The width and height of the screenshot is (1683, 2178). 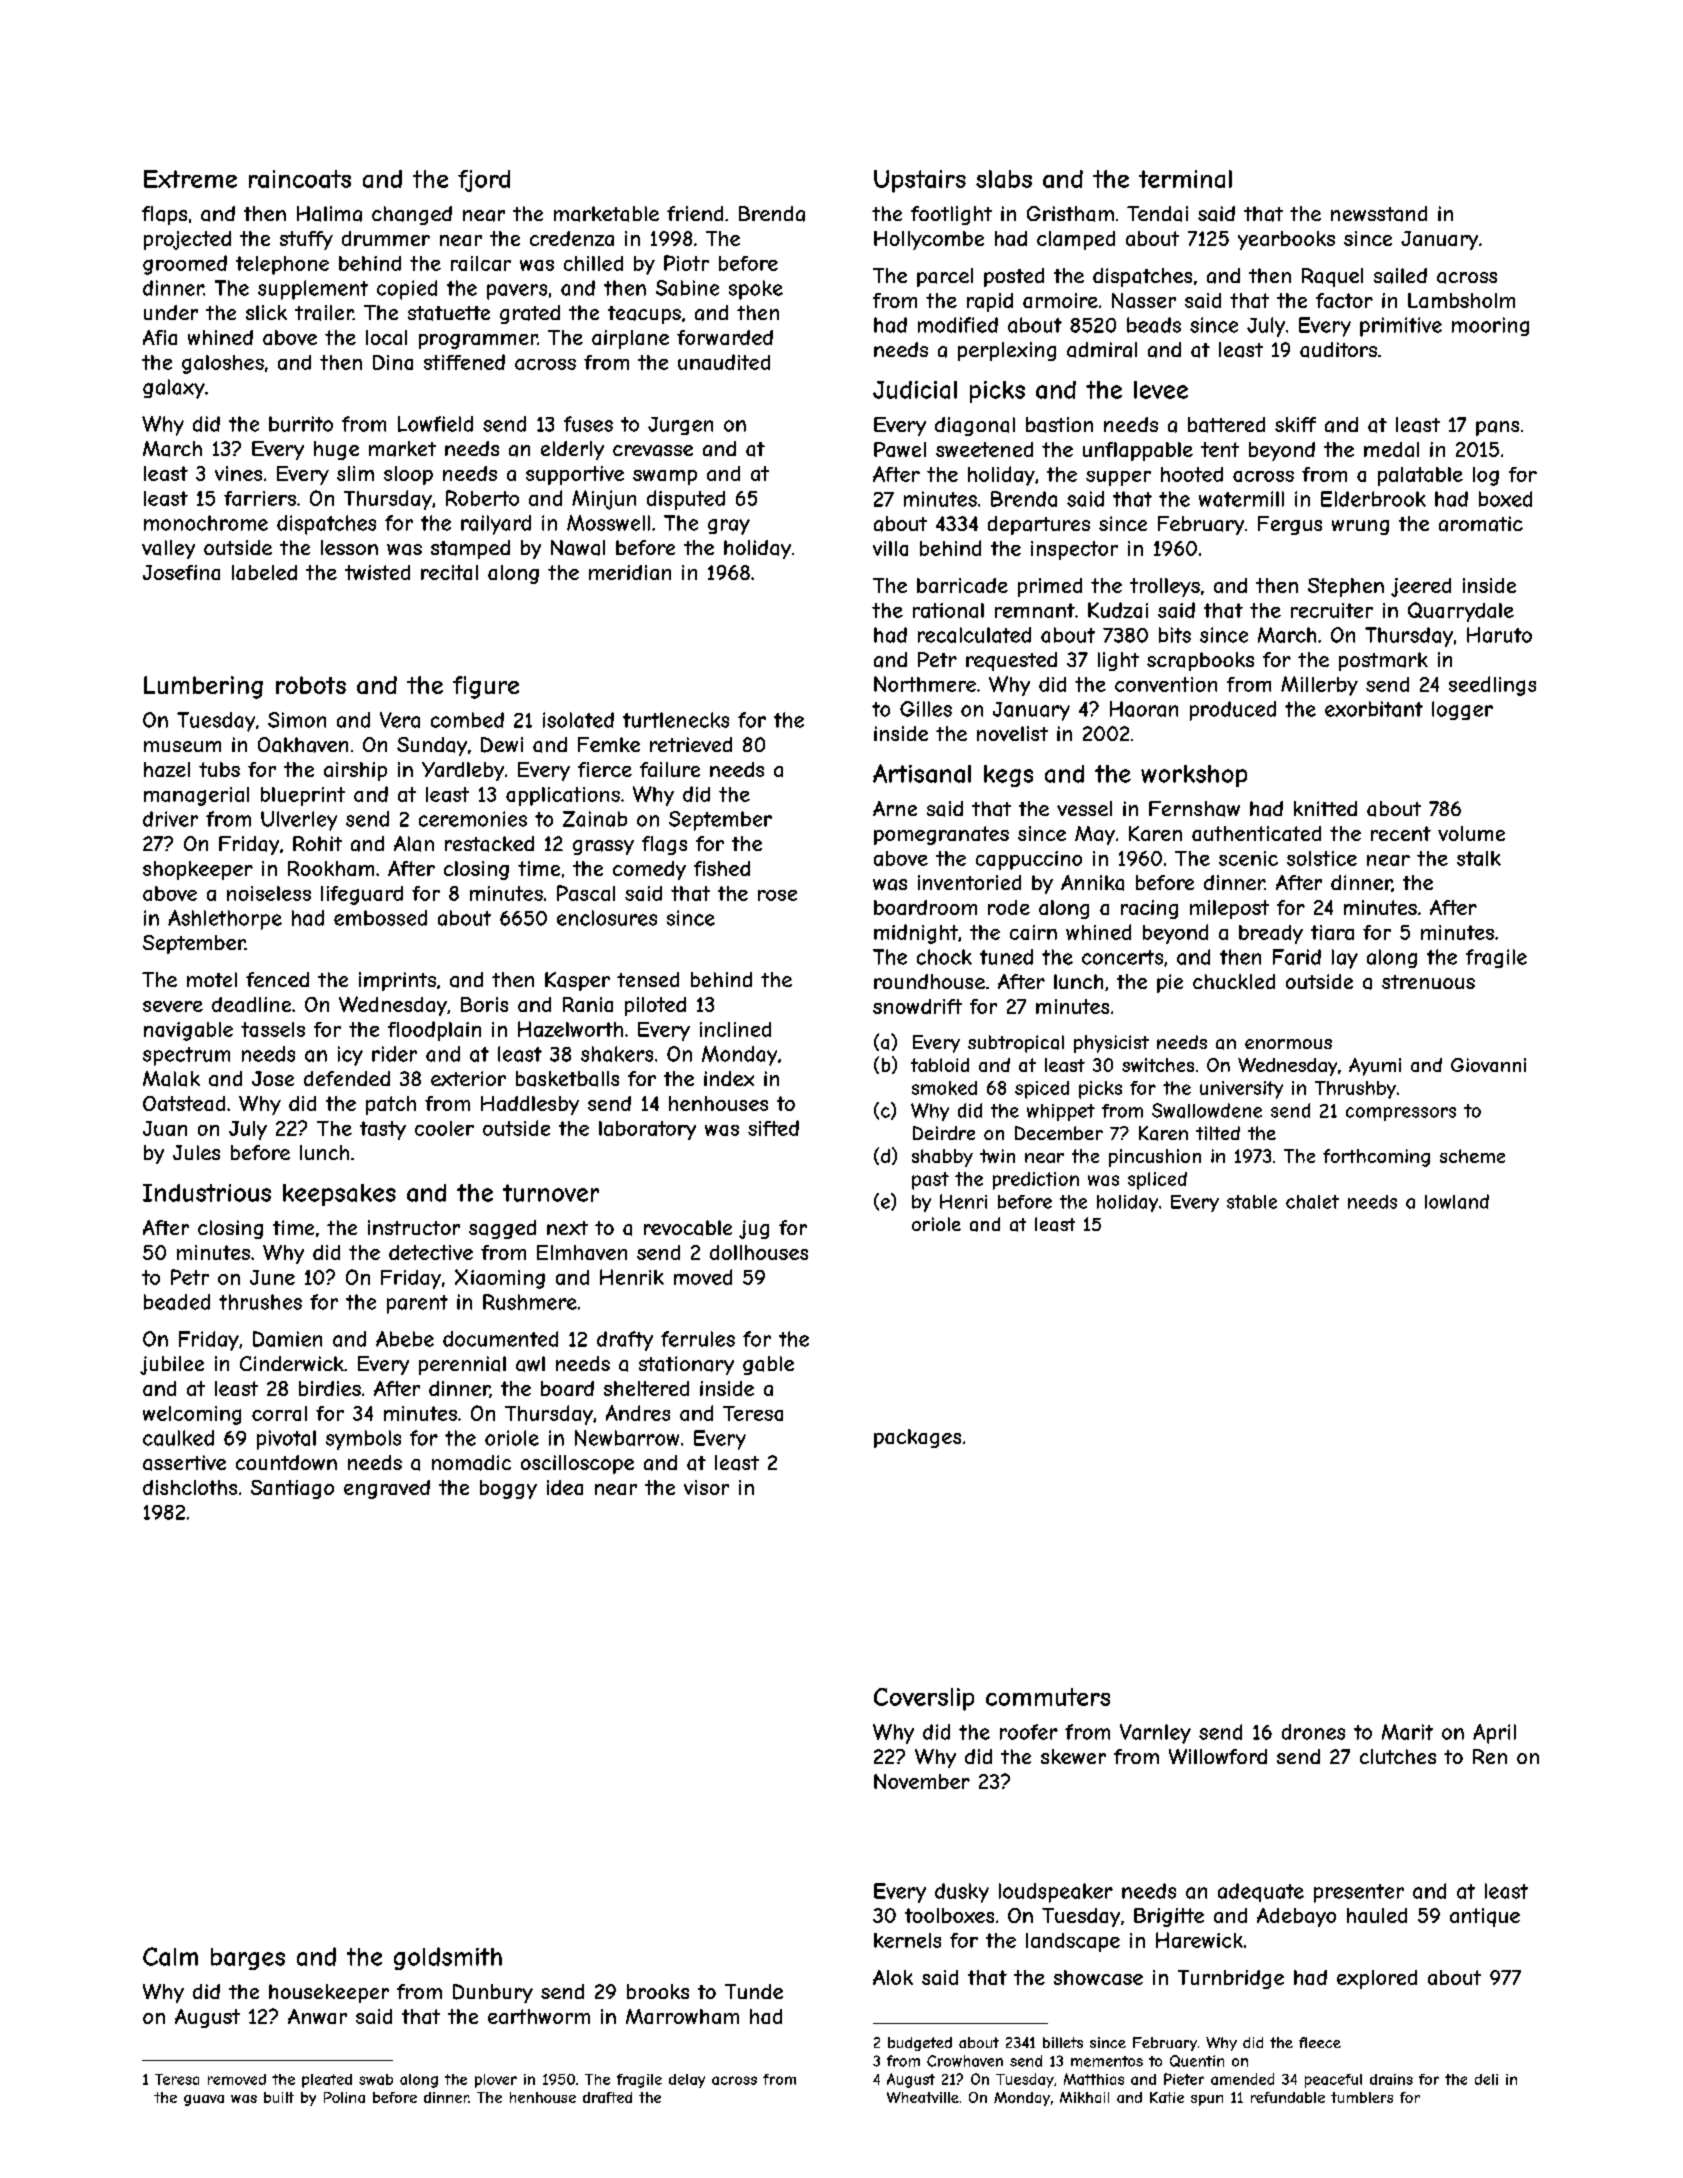 What do you see at coordinates (1379, 214) in the screenshot?
I see `newsstand` at bounding box center [1379, 214].
